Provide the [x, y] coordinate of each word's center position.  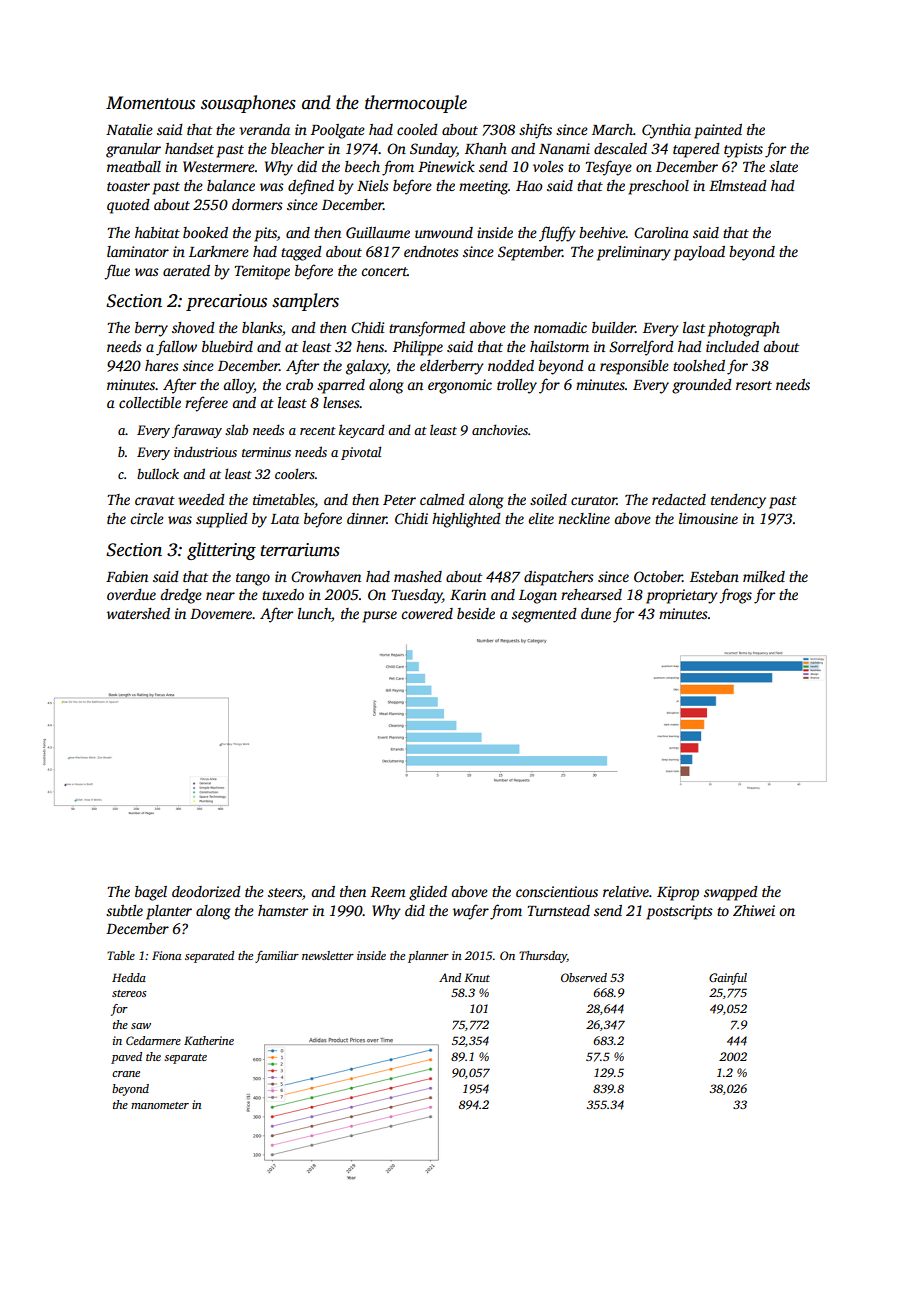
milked [764, 576]
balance [231, 185]
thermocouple [416, 104]
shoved [193, 327]
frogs [735, 596]
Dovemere [221, 614]
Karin [468, 594]
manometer [160, 1105]
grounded [702, 386]
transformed [427, 329]
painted [718, 131]
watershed [138, 613]
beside [476, 613]
